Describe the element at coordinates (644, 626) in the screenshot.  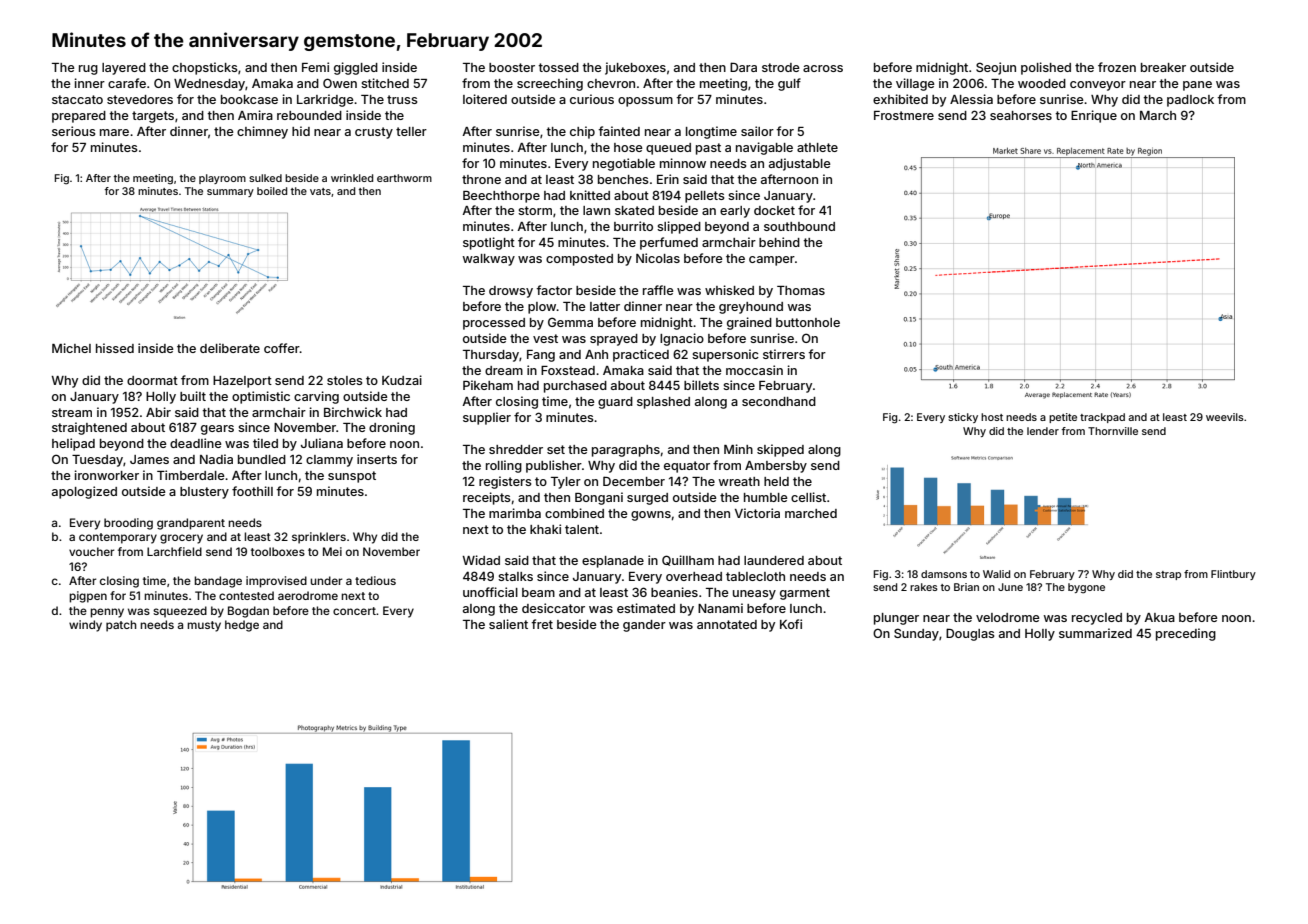
I see `gander` at that location.
